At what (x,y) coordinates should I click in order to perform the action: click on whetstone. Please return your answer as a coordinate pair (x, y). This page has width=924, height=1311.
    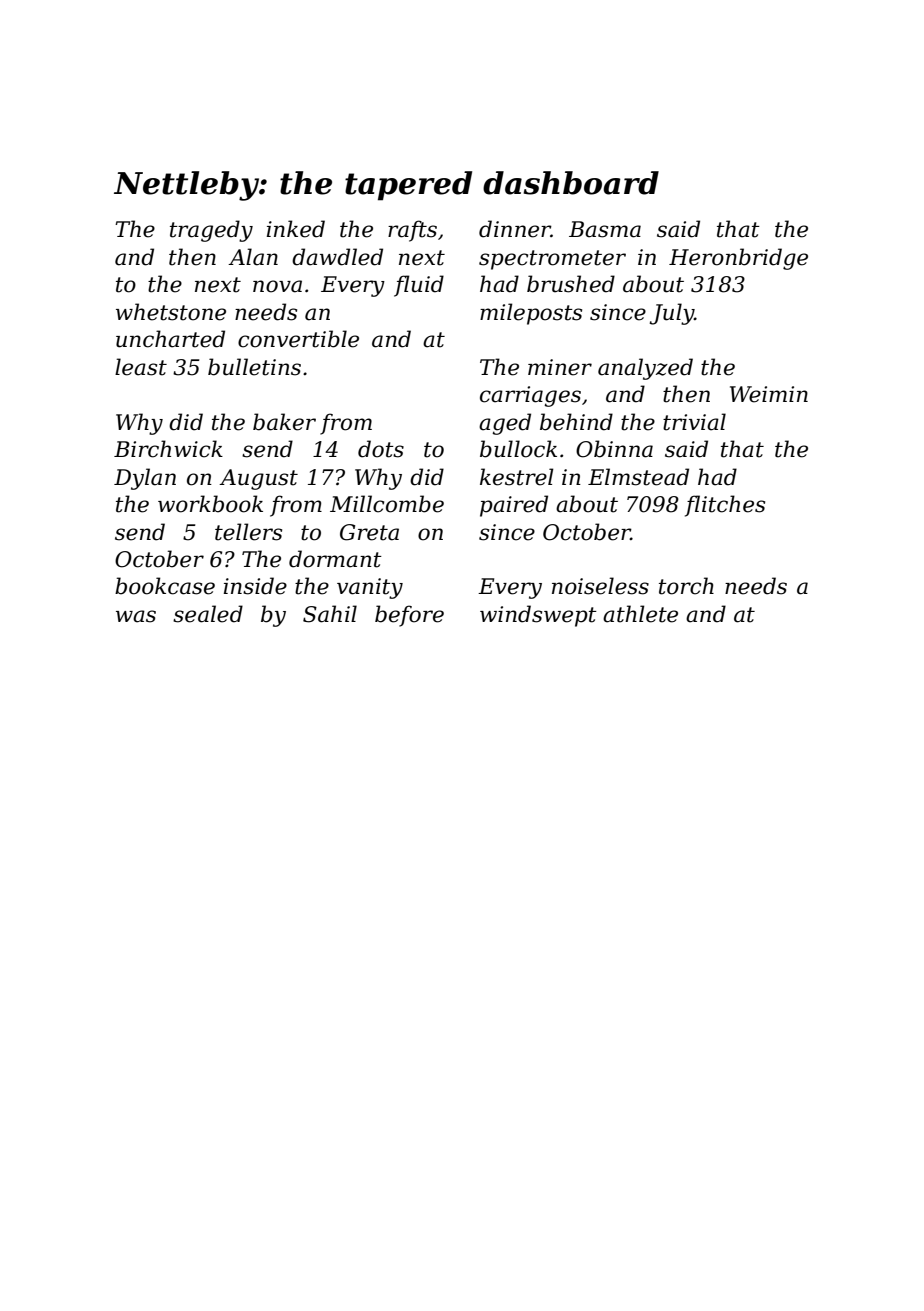
    Looking at the image, I should click on (171, 312).
